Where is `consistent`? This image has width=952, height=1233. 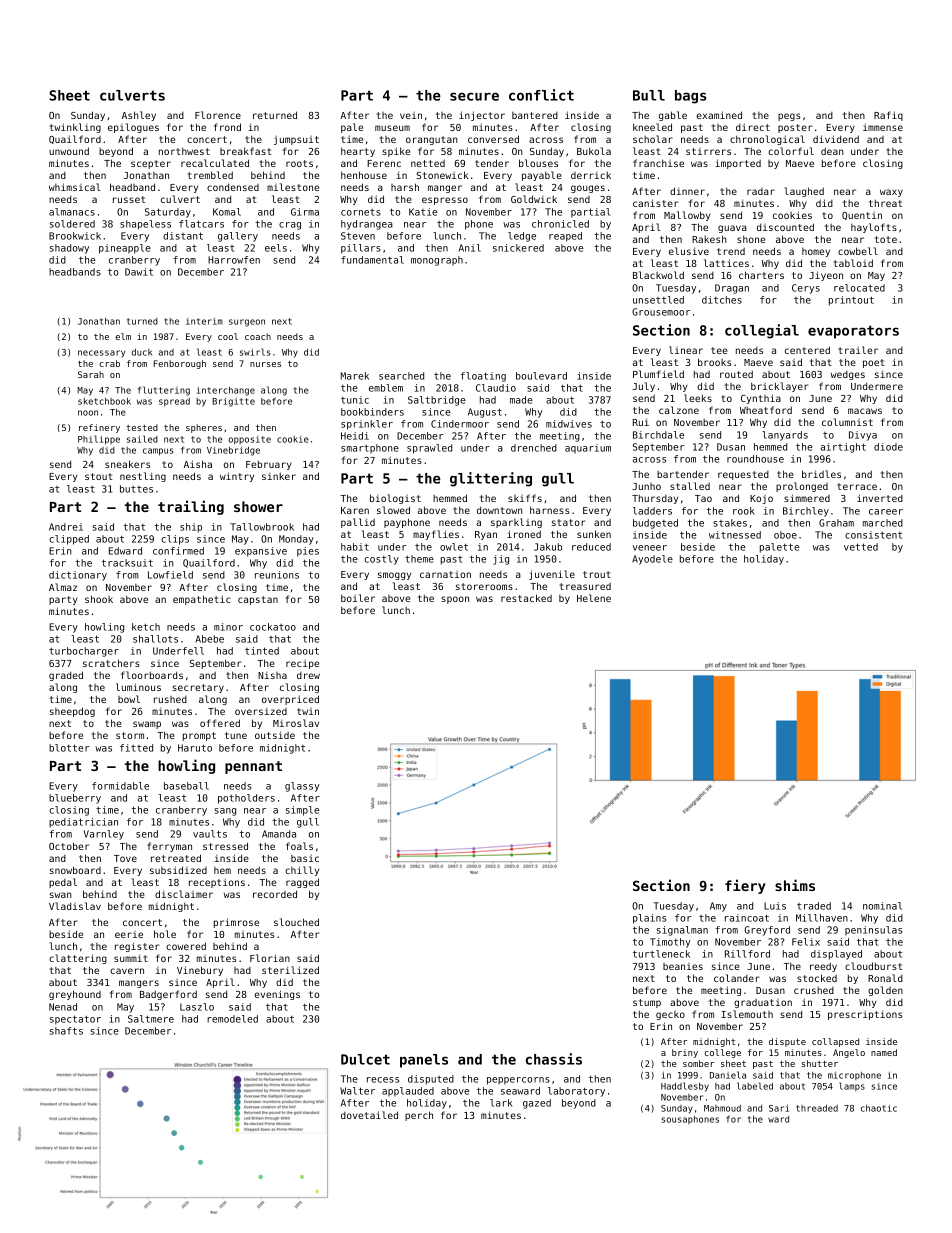
consistent is located at coordinates (873, 535).
